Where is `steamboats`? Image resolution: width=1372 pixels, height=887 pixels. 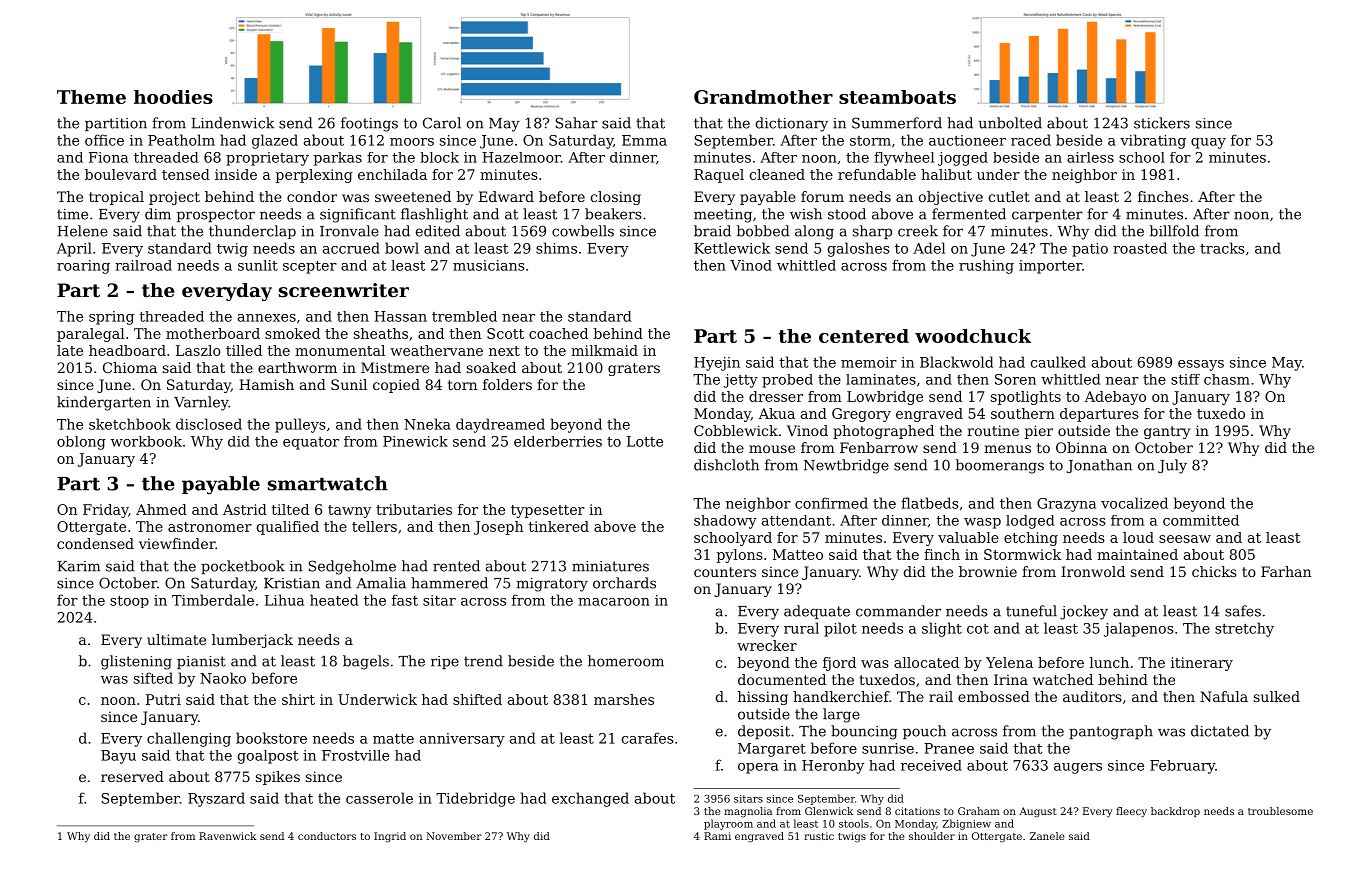
steamboats is located at coordinates (897, 97).
